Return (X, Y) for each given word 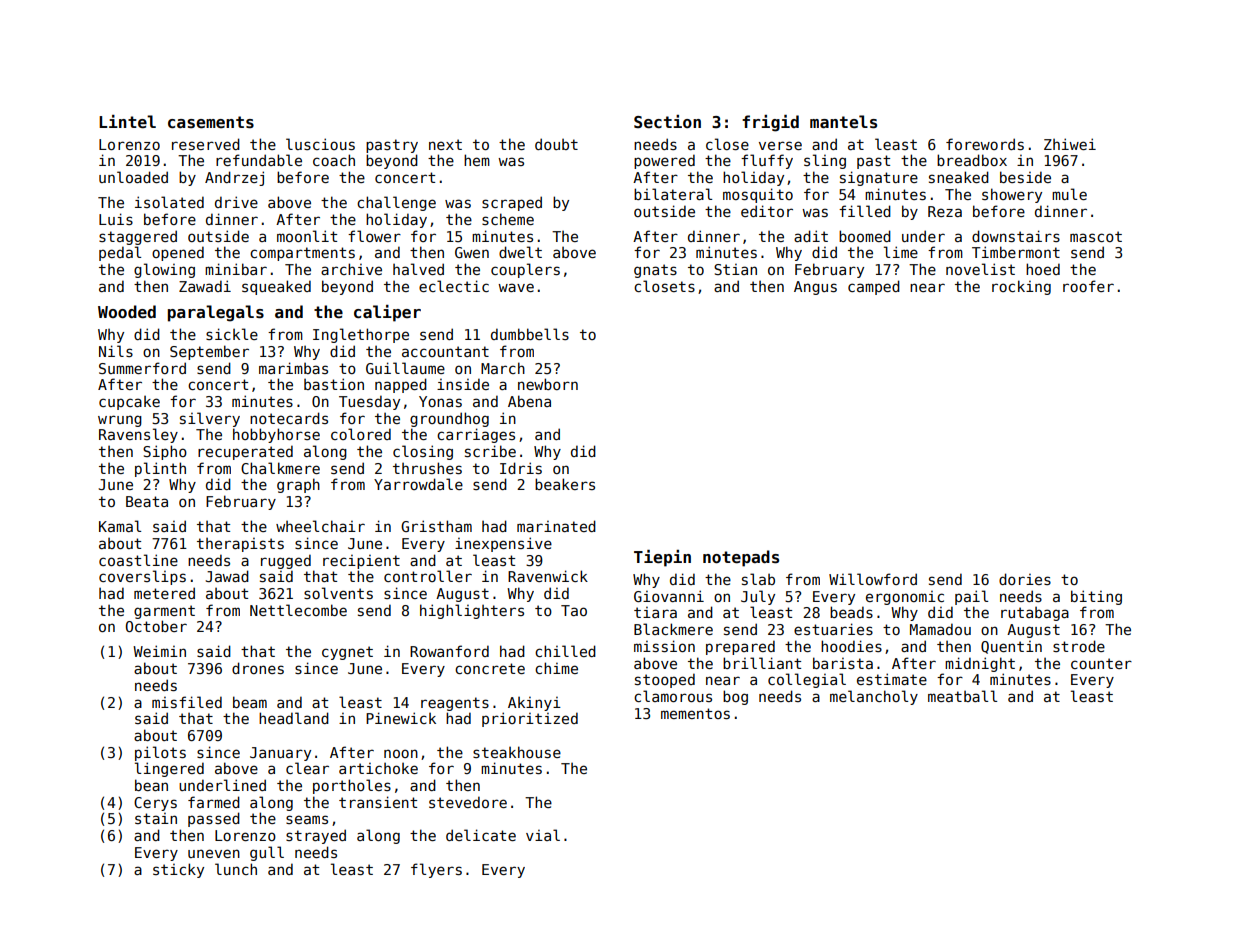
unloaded (133, 177)
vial (543, 835)
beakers (565, 484)
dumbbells (530, 334)
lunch (236, 869)
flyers (436, 870)
